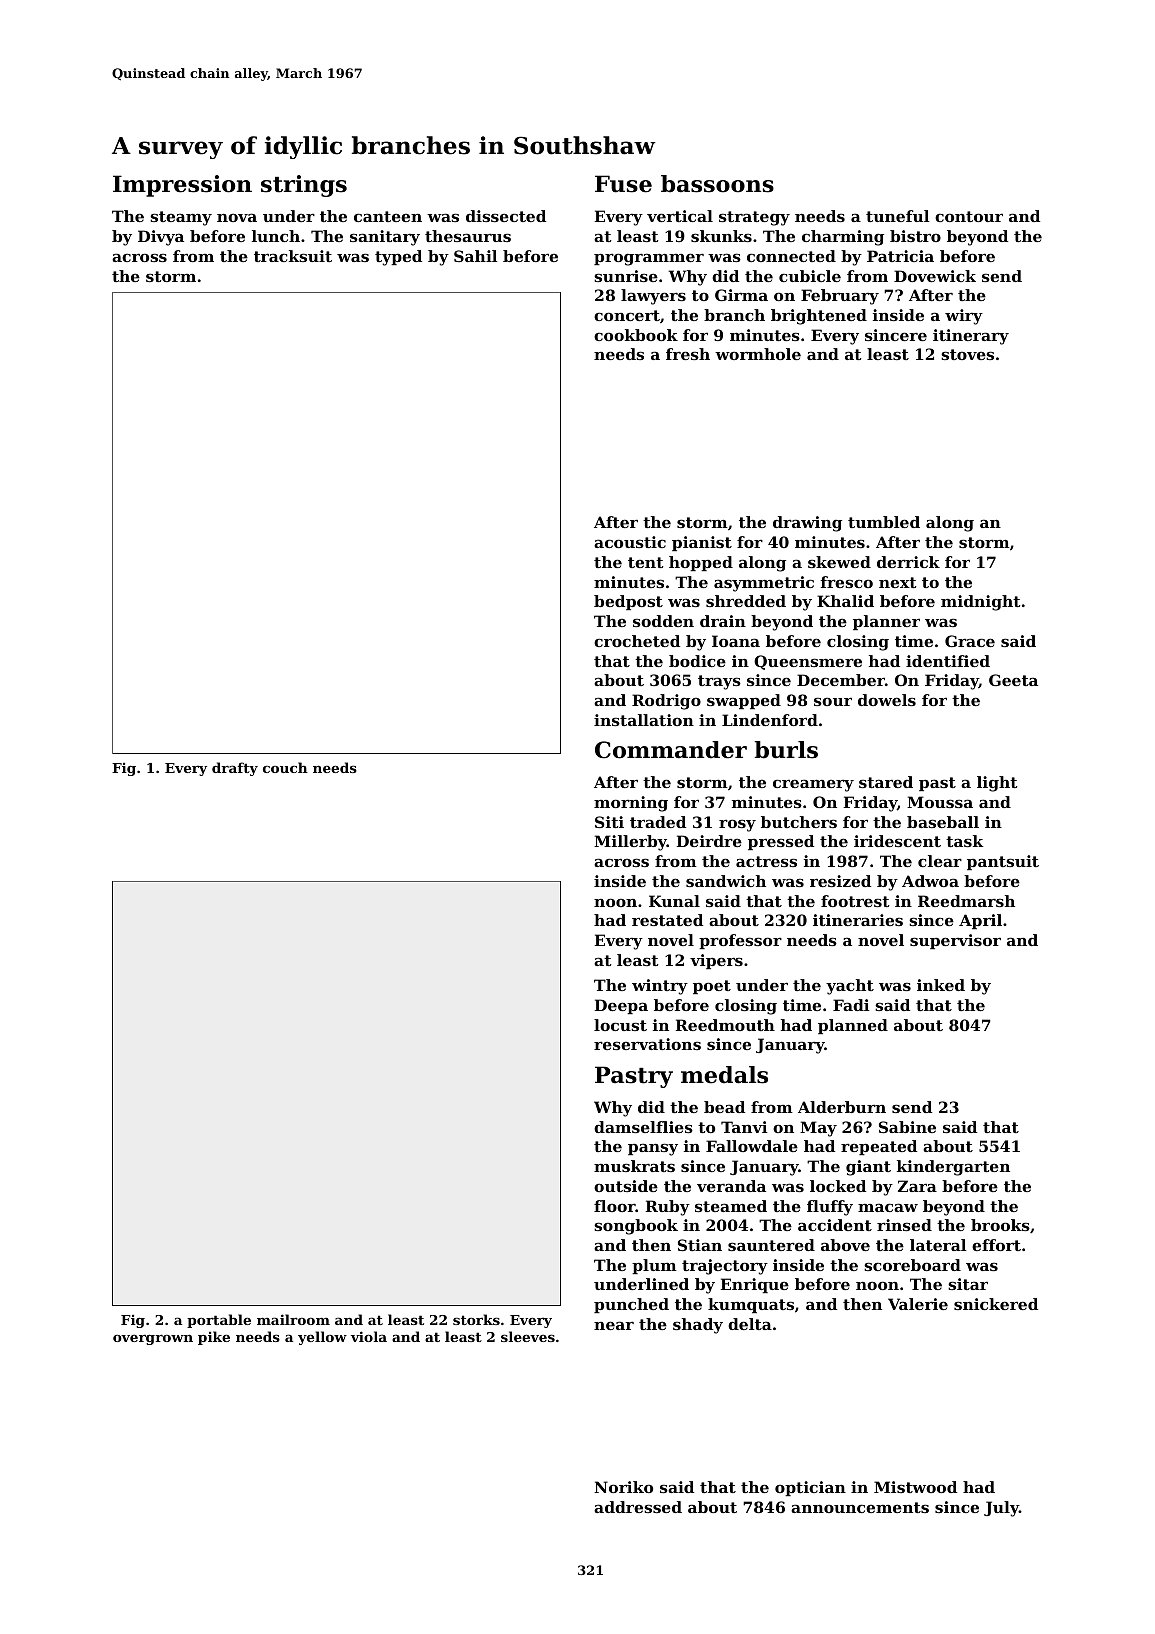 Image resolution: width=1155 pixels, height=1634 pixels. I want to click on mailroom, so click(293, 1319).
